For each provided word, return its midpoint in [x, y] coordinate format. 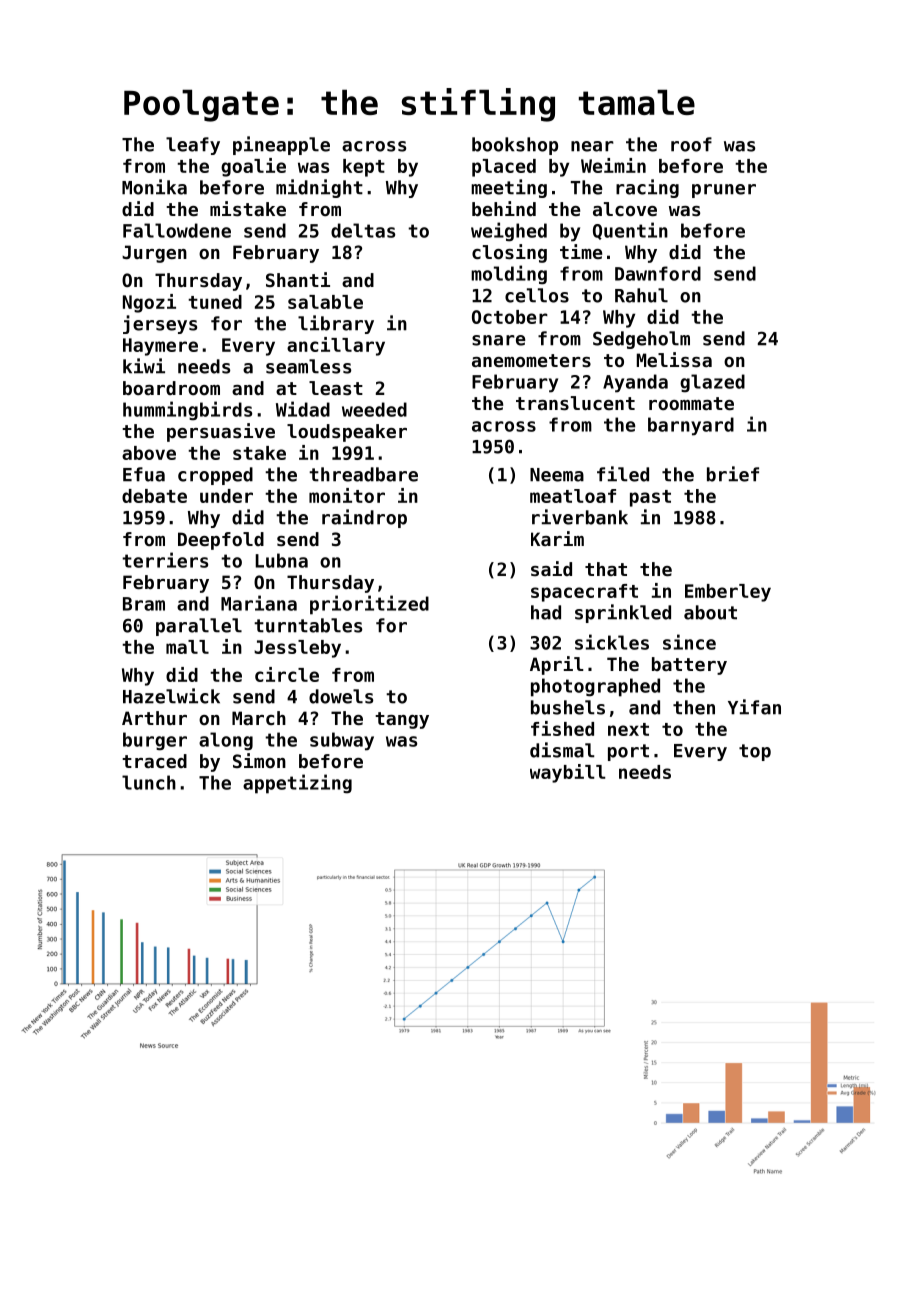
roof [691, 144]
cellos [537, 295]
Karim [557, 538]
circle [287, 674]
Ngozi [149, 303]
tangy [402, 720]
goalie [253, 167]
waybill [568, 773]
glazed [712, 383]
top [755, 752]
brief [733, 474]
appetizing [297, 784]
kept [364, 168]
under [226, 496]
